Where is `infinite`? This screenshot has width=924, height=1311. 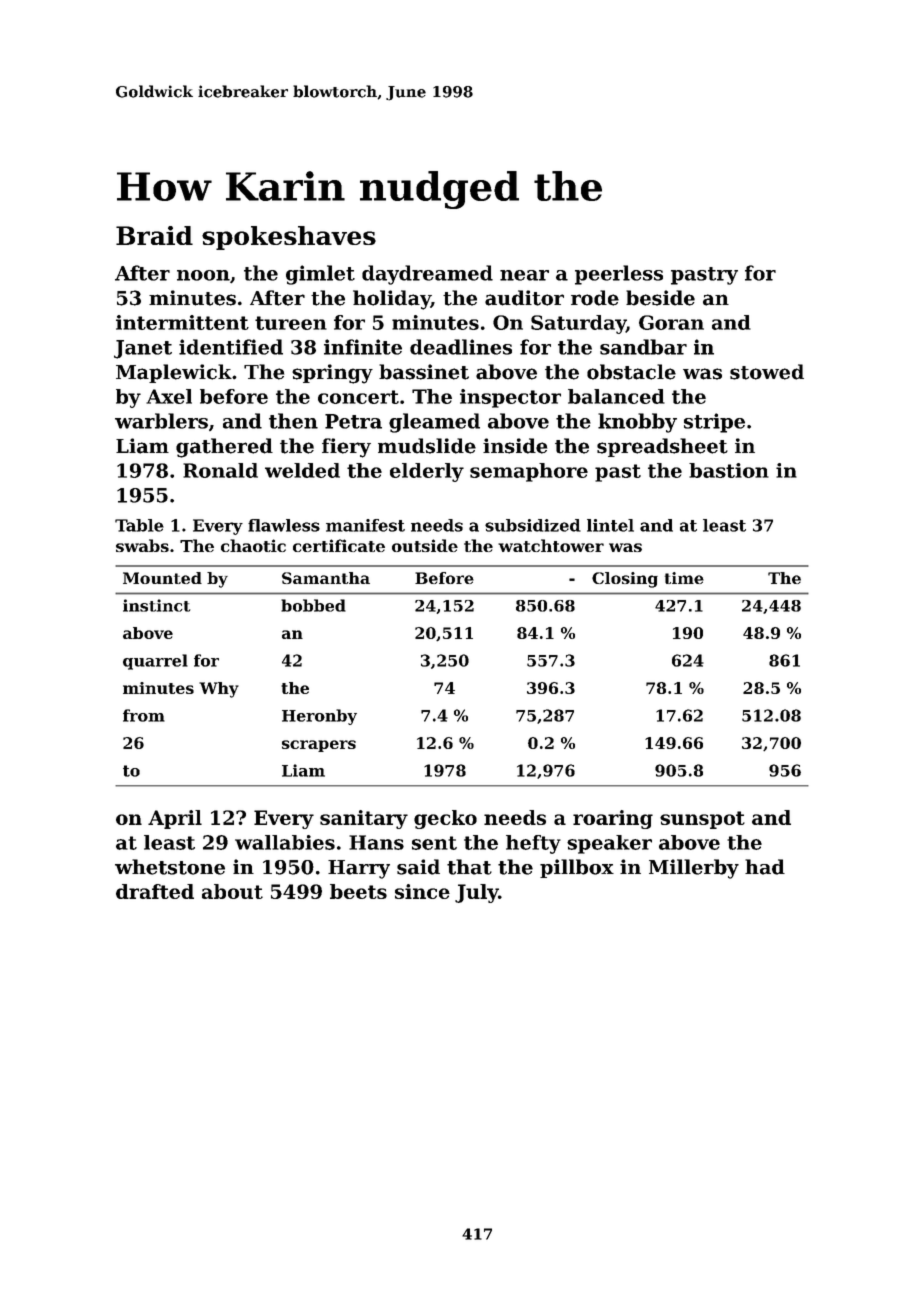 infinite is located at coordinates (363, 347).
